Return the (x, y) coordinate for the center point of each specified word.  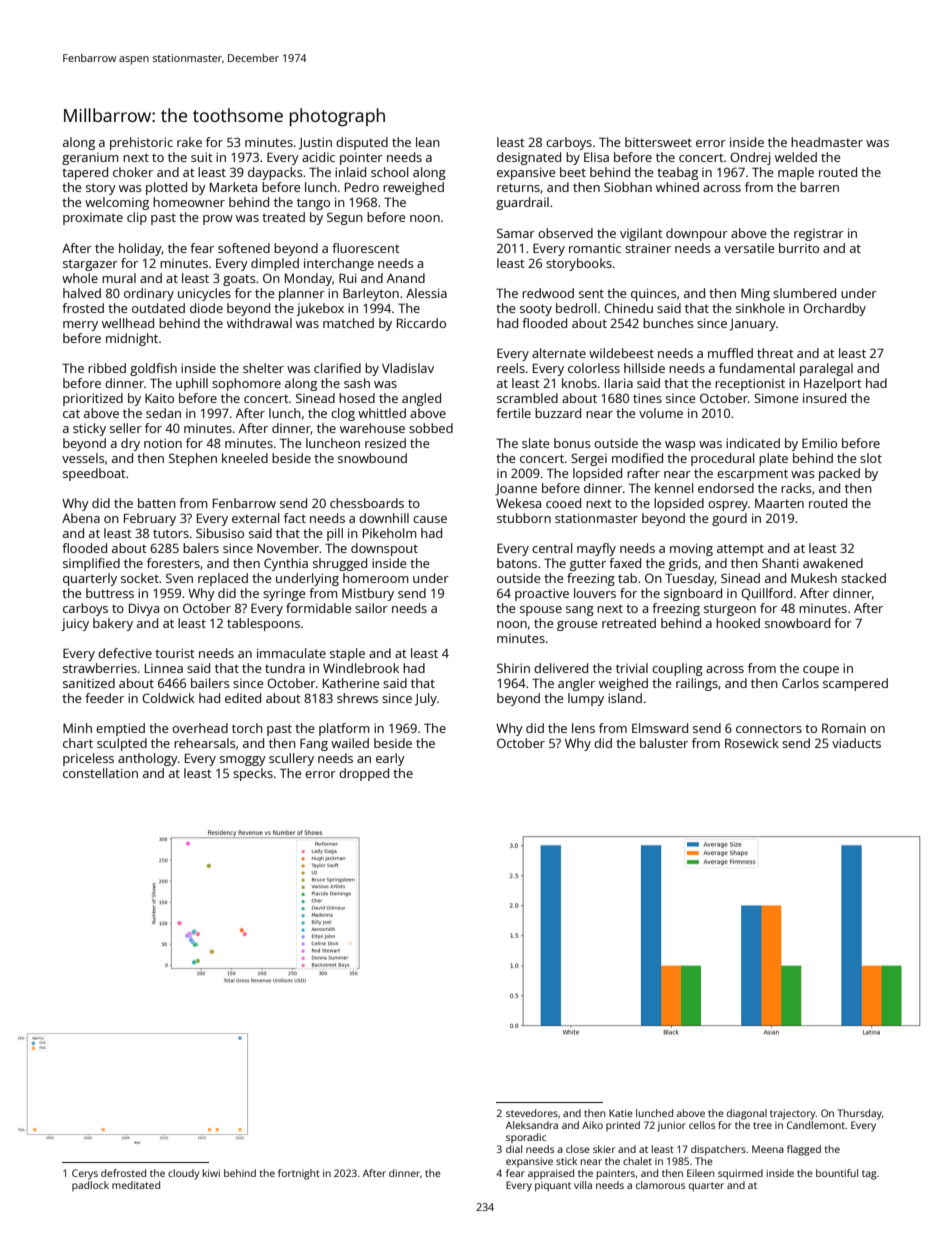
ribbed (107, 368)
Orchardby (834, 309)
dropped (364, 774)
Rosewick (752, 743)
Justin (315, 143)
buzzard (558, 413)
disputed (362, 143)
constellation (100, 773)
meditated (136, 1185)
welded (796, 157)
